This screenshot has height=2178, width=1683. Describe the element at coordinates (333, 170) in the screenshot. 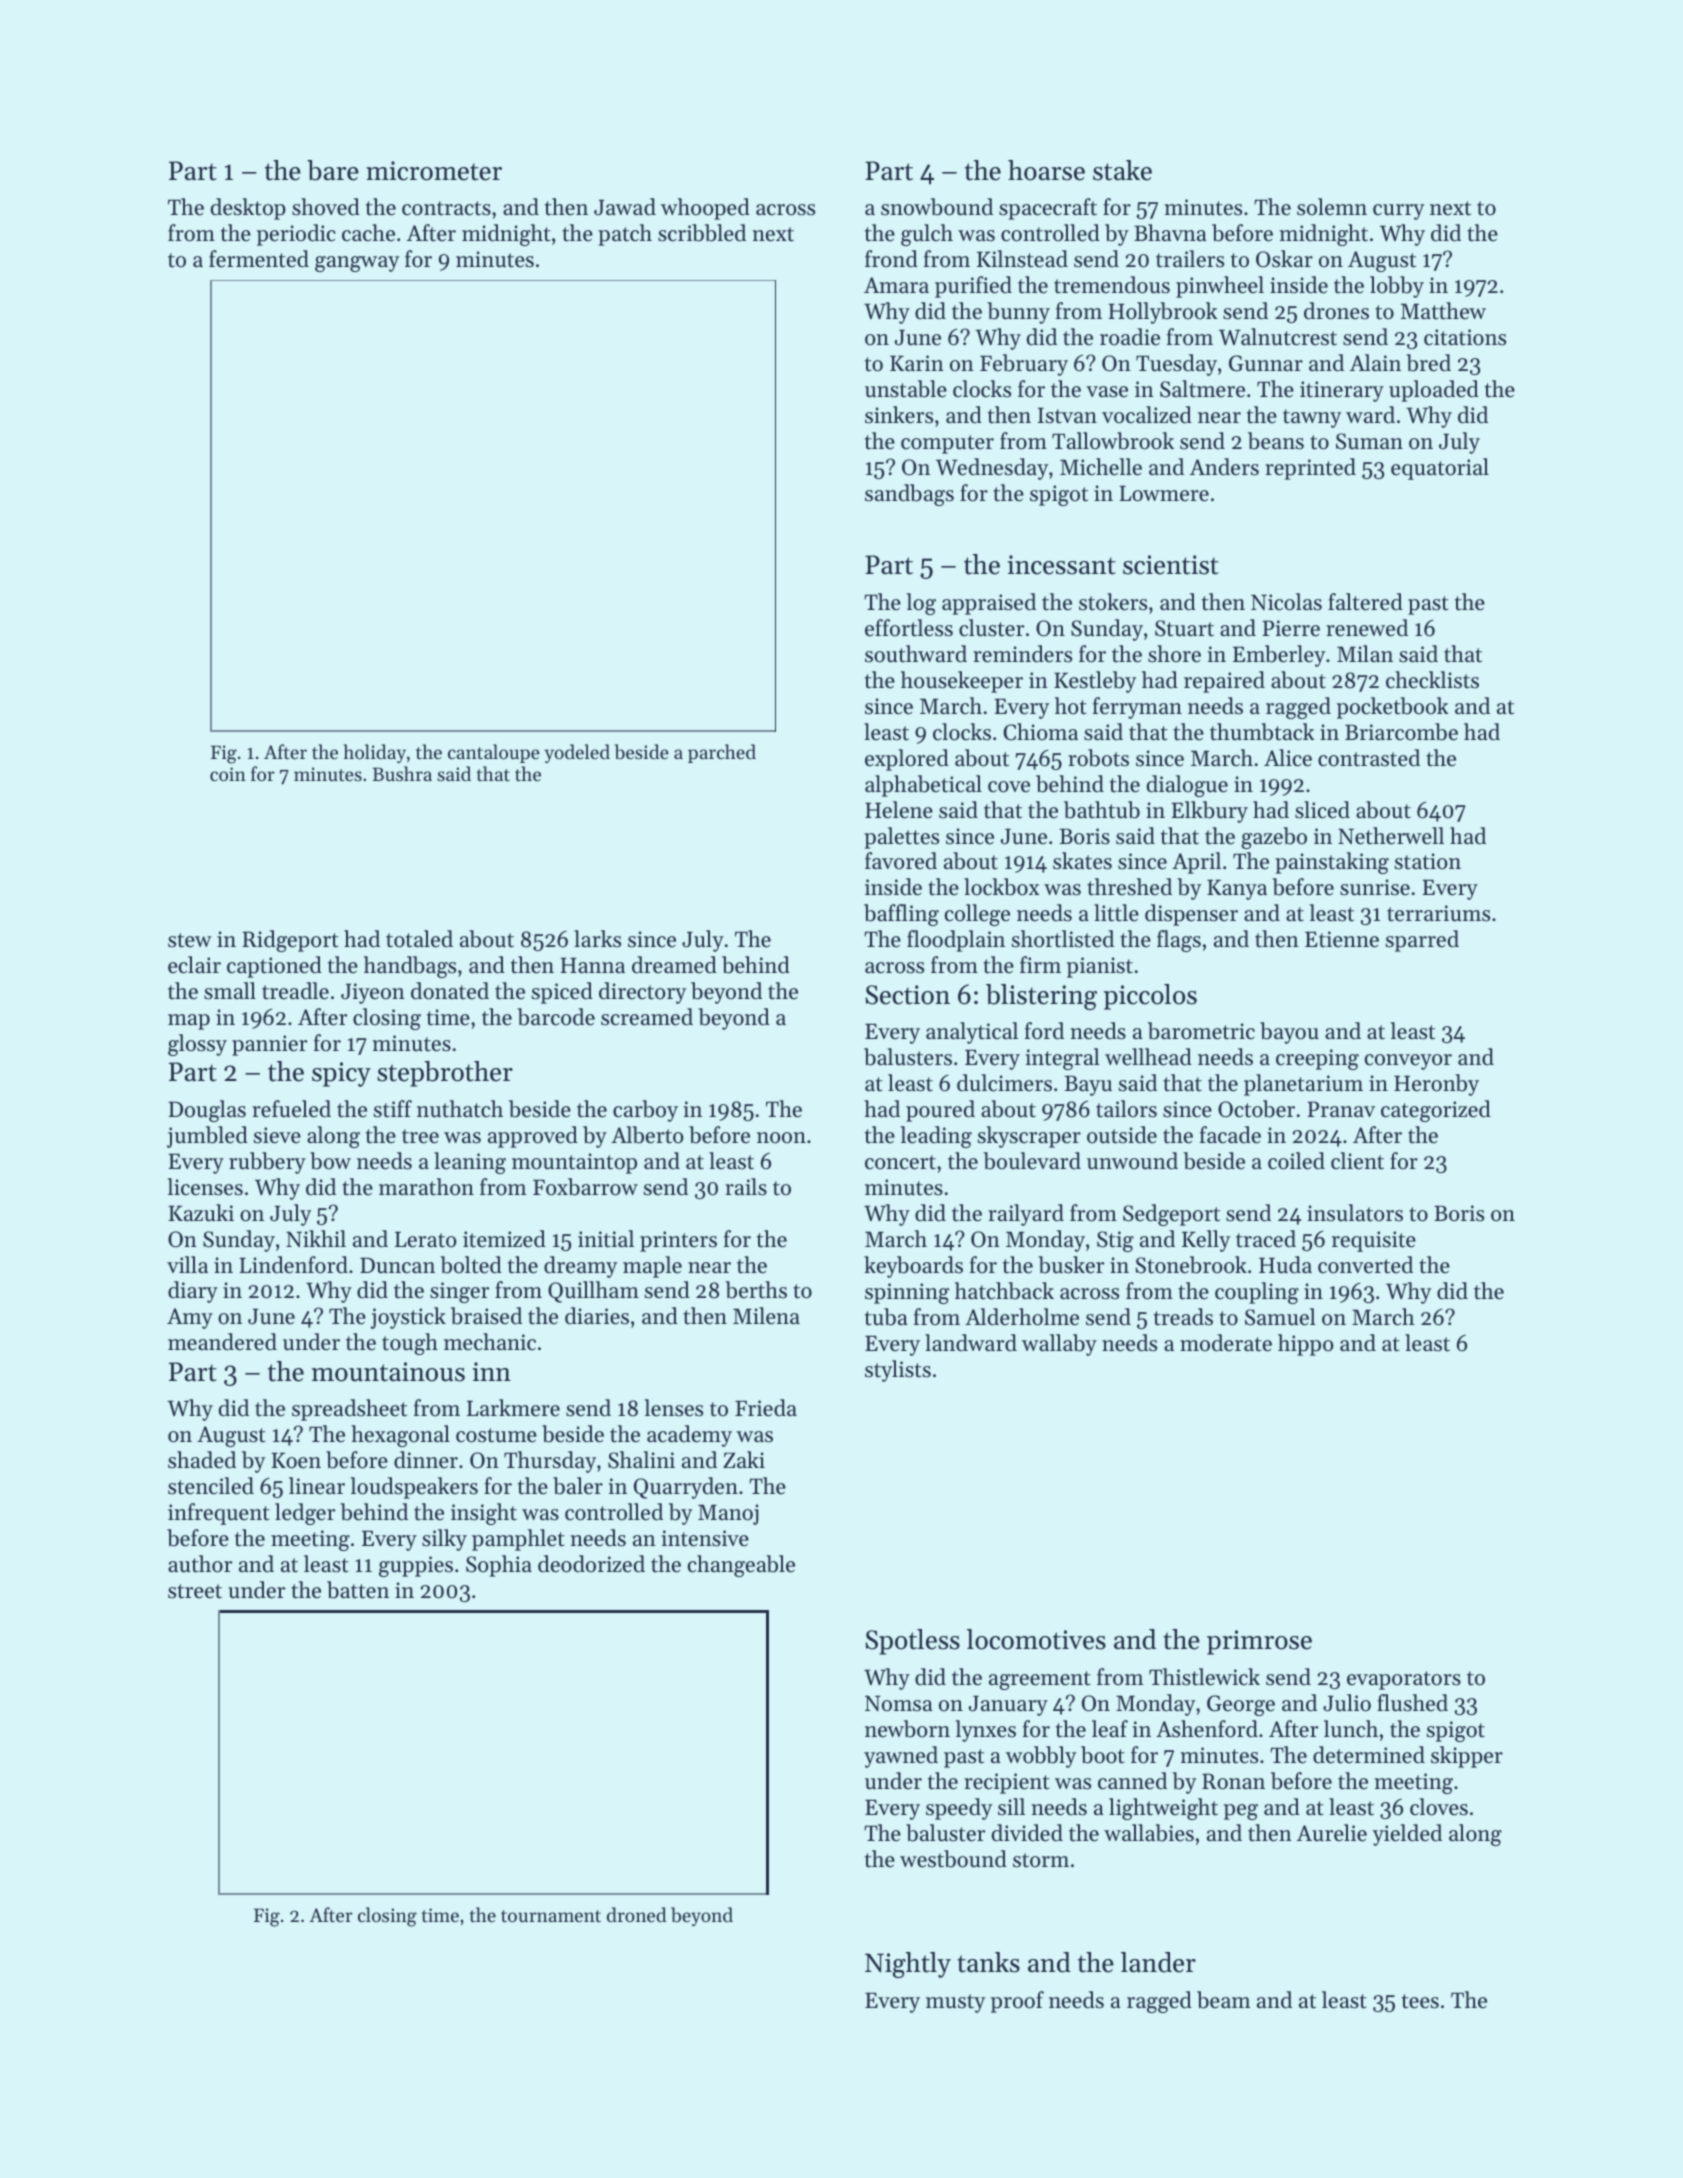

I see `bare` at that location.
